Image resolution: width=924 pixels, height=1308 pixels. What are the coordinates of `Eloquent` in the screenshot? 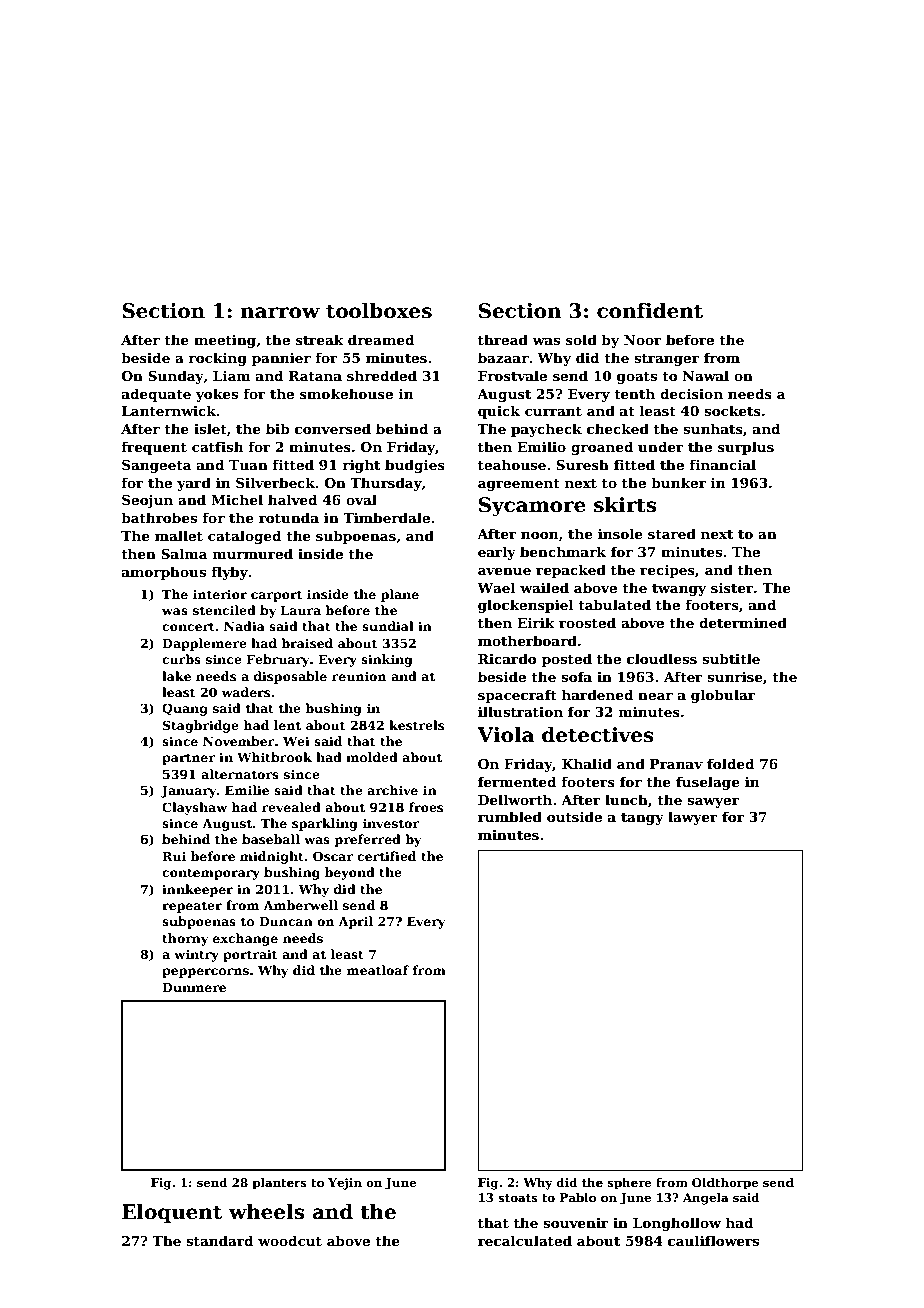 It's located at (172, 1213).
